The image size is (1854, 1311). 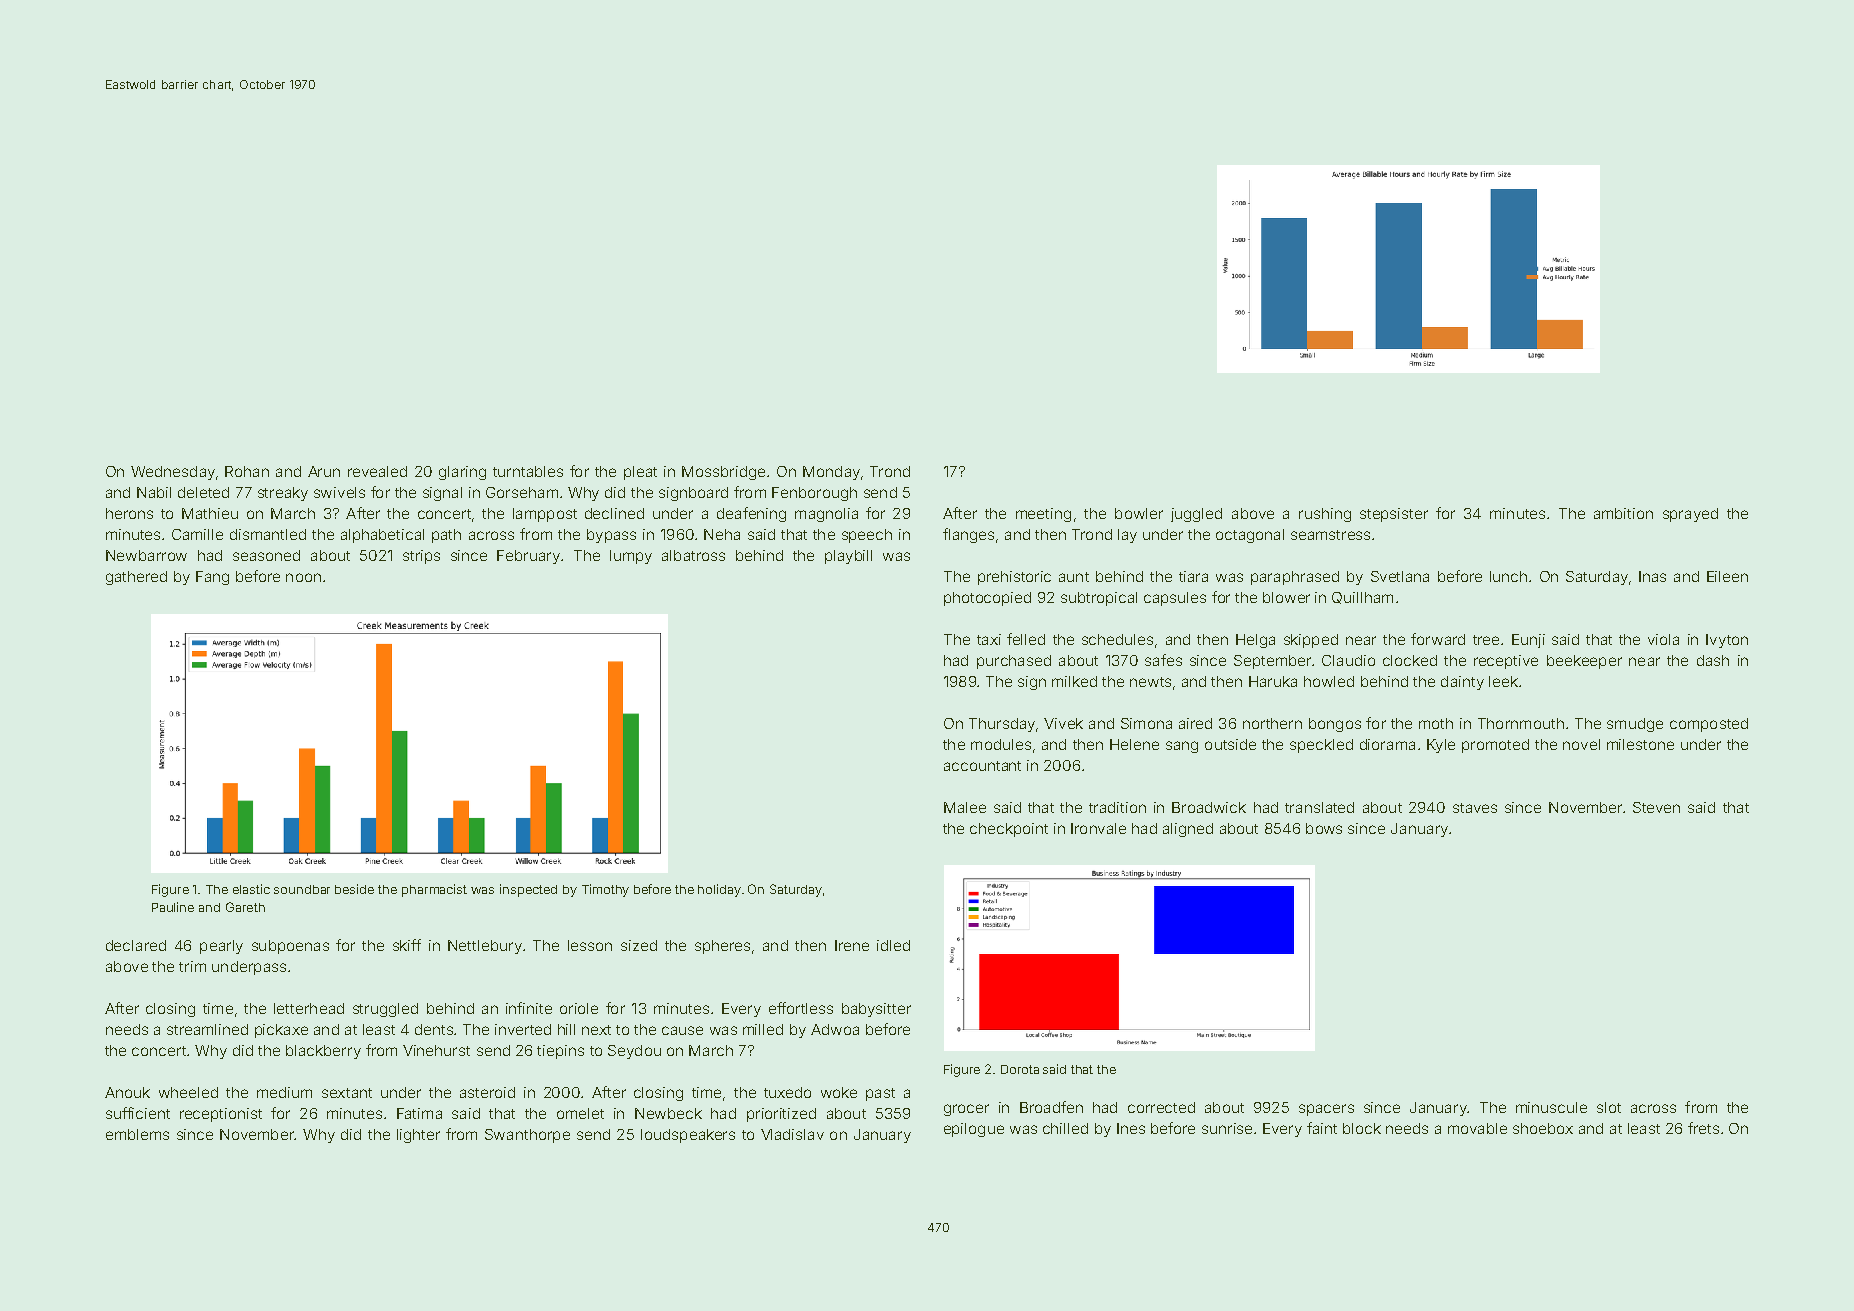 What do you see at coordinates (723, 473) in the page?
I see `Mossbridge` at bounding box center [723, 473].
